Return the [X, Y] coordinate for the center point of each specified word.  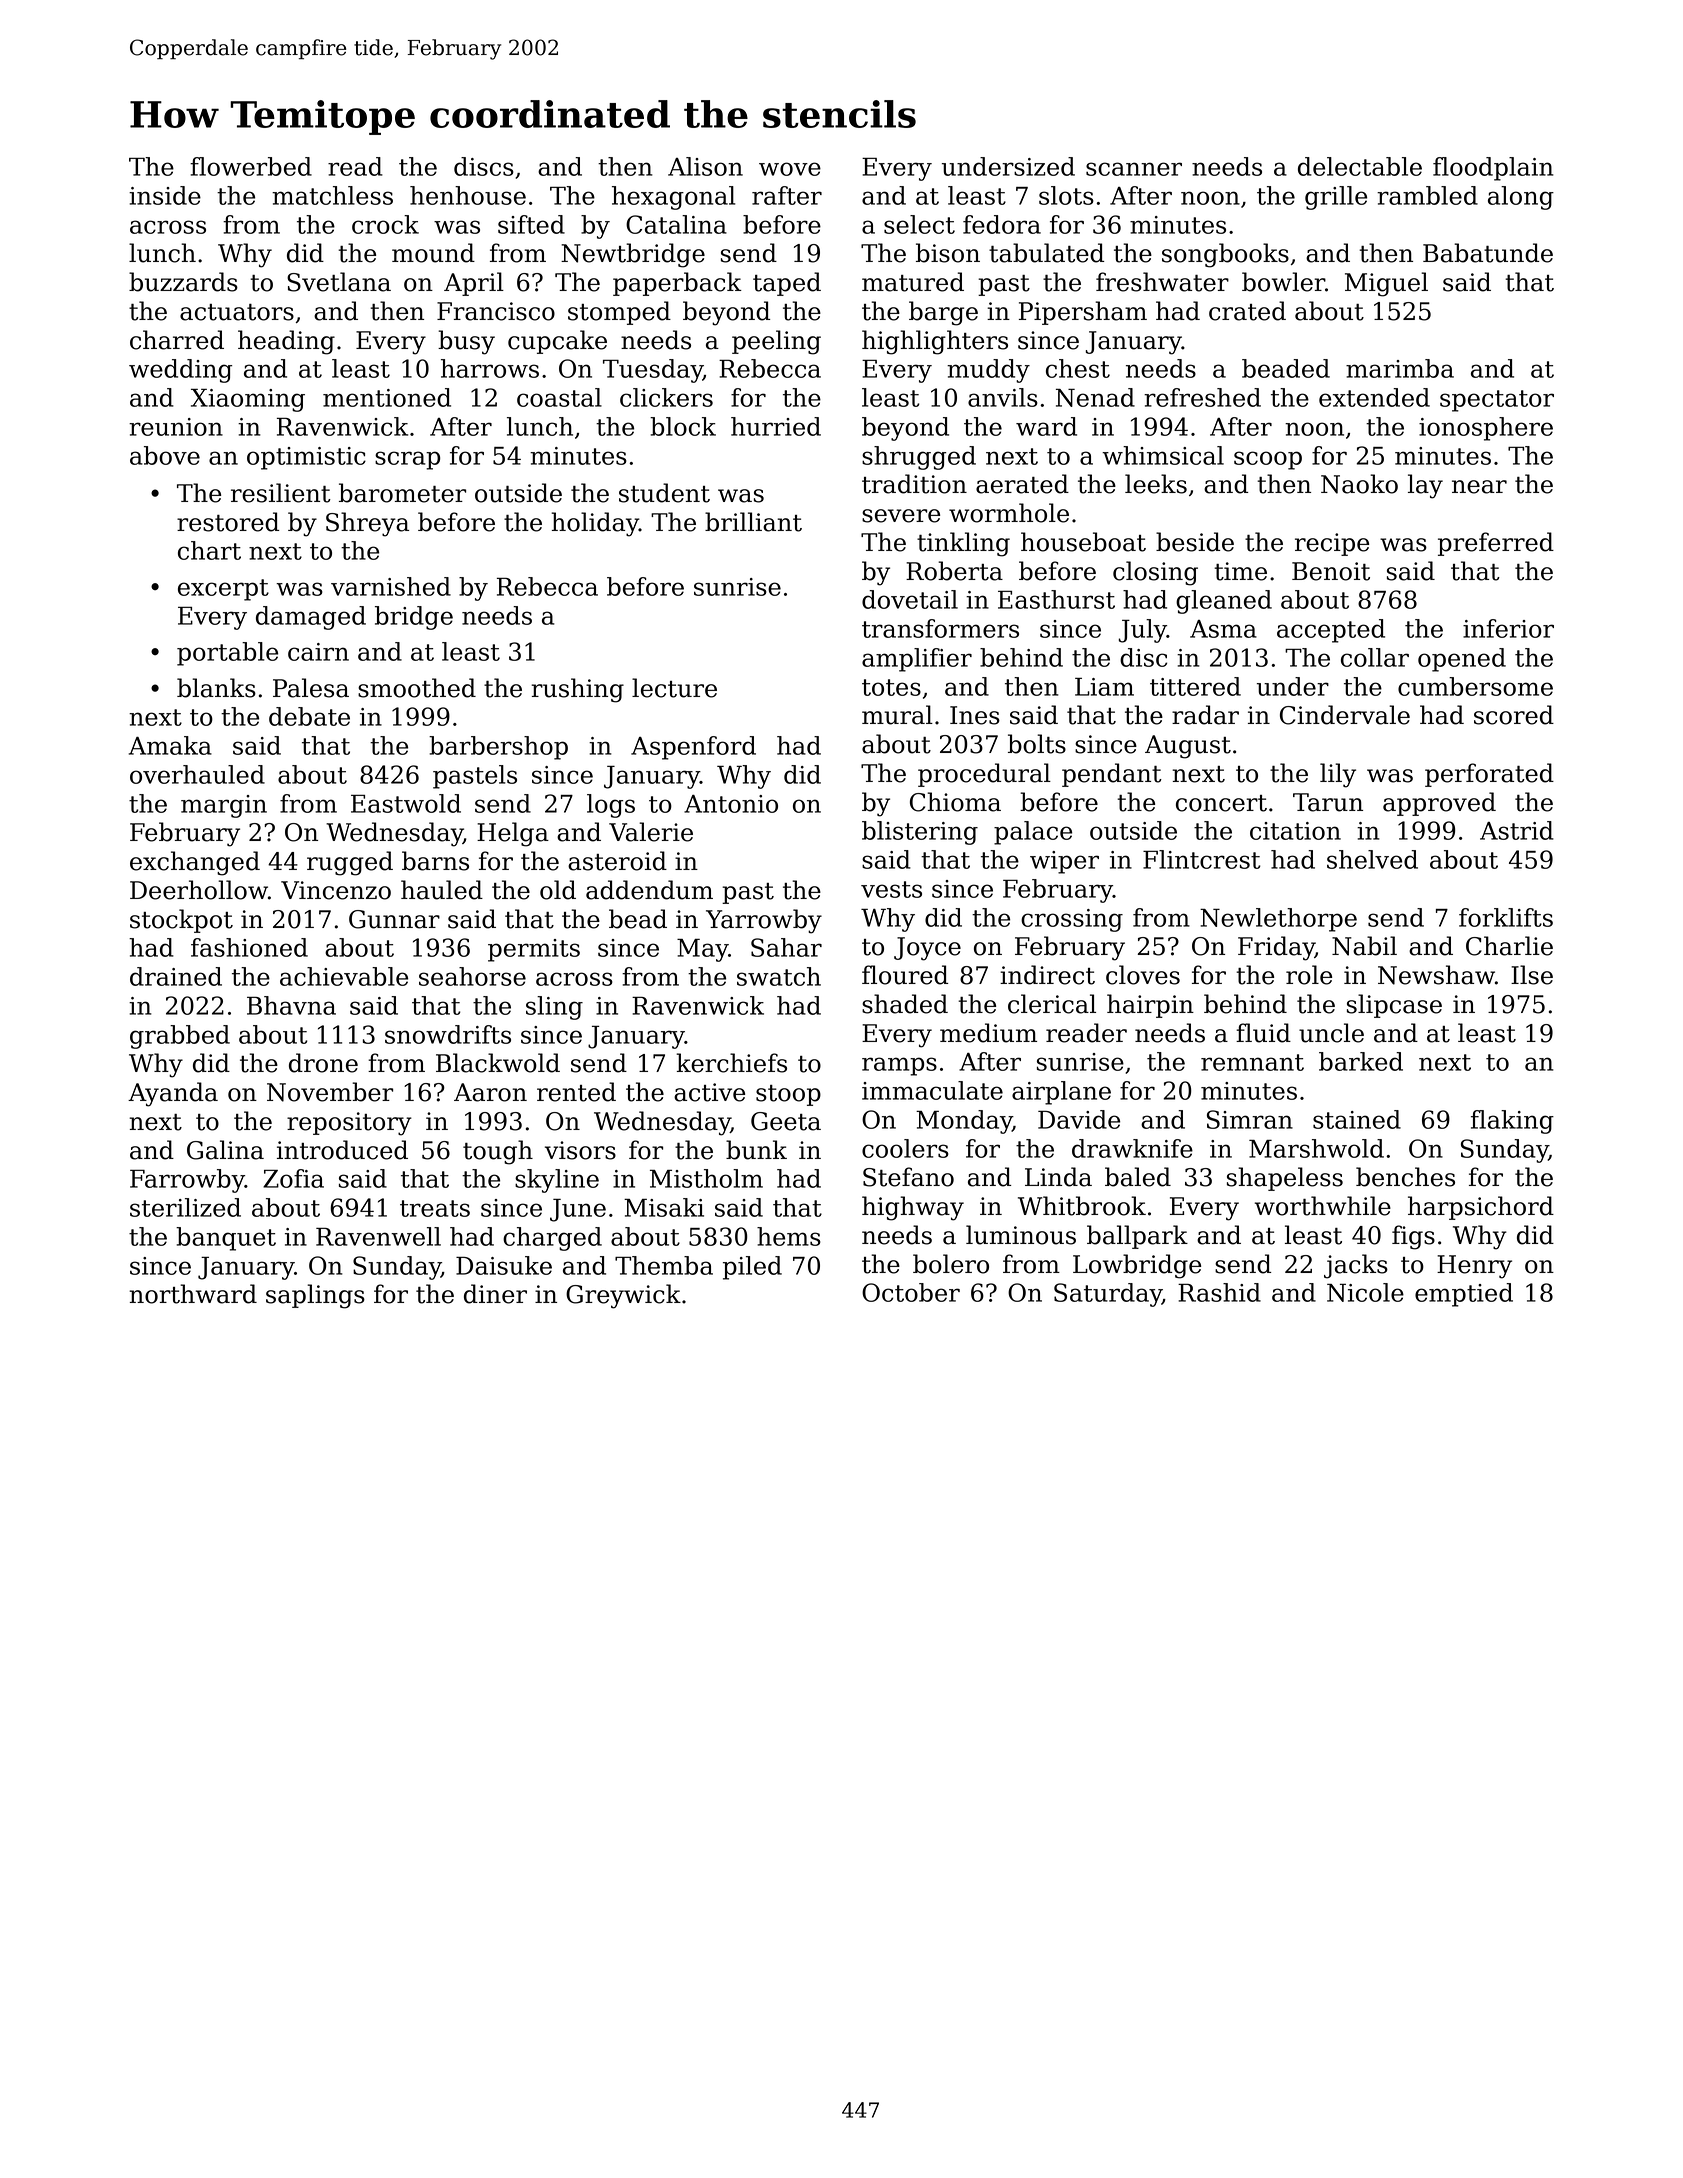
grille [1336, 198]
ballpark [1137, 1237]
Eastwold [406, 803]
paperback [677, 284]
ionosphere [1486, 429]
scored [1514, 715]
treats [435, 1208]
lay [1425, 486]
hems [789, 1236]
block [683, 426]
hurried [776, 426]
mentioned [387, 397]
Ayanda [173, 1094]
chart [209, 550]
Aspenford [693, 748]
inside [165, 195]
